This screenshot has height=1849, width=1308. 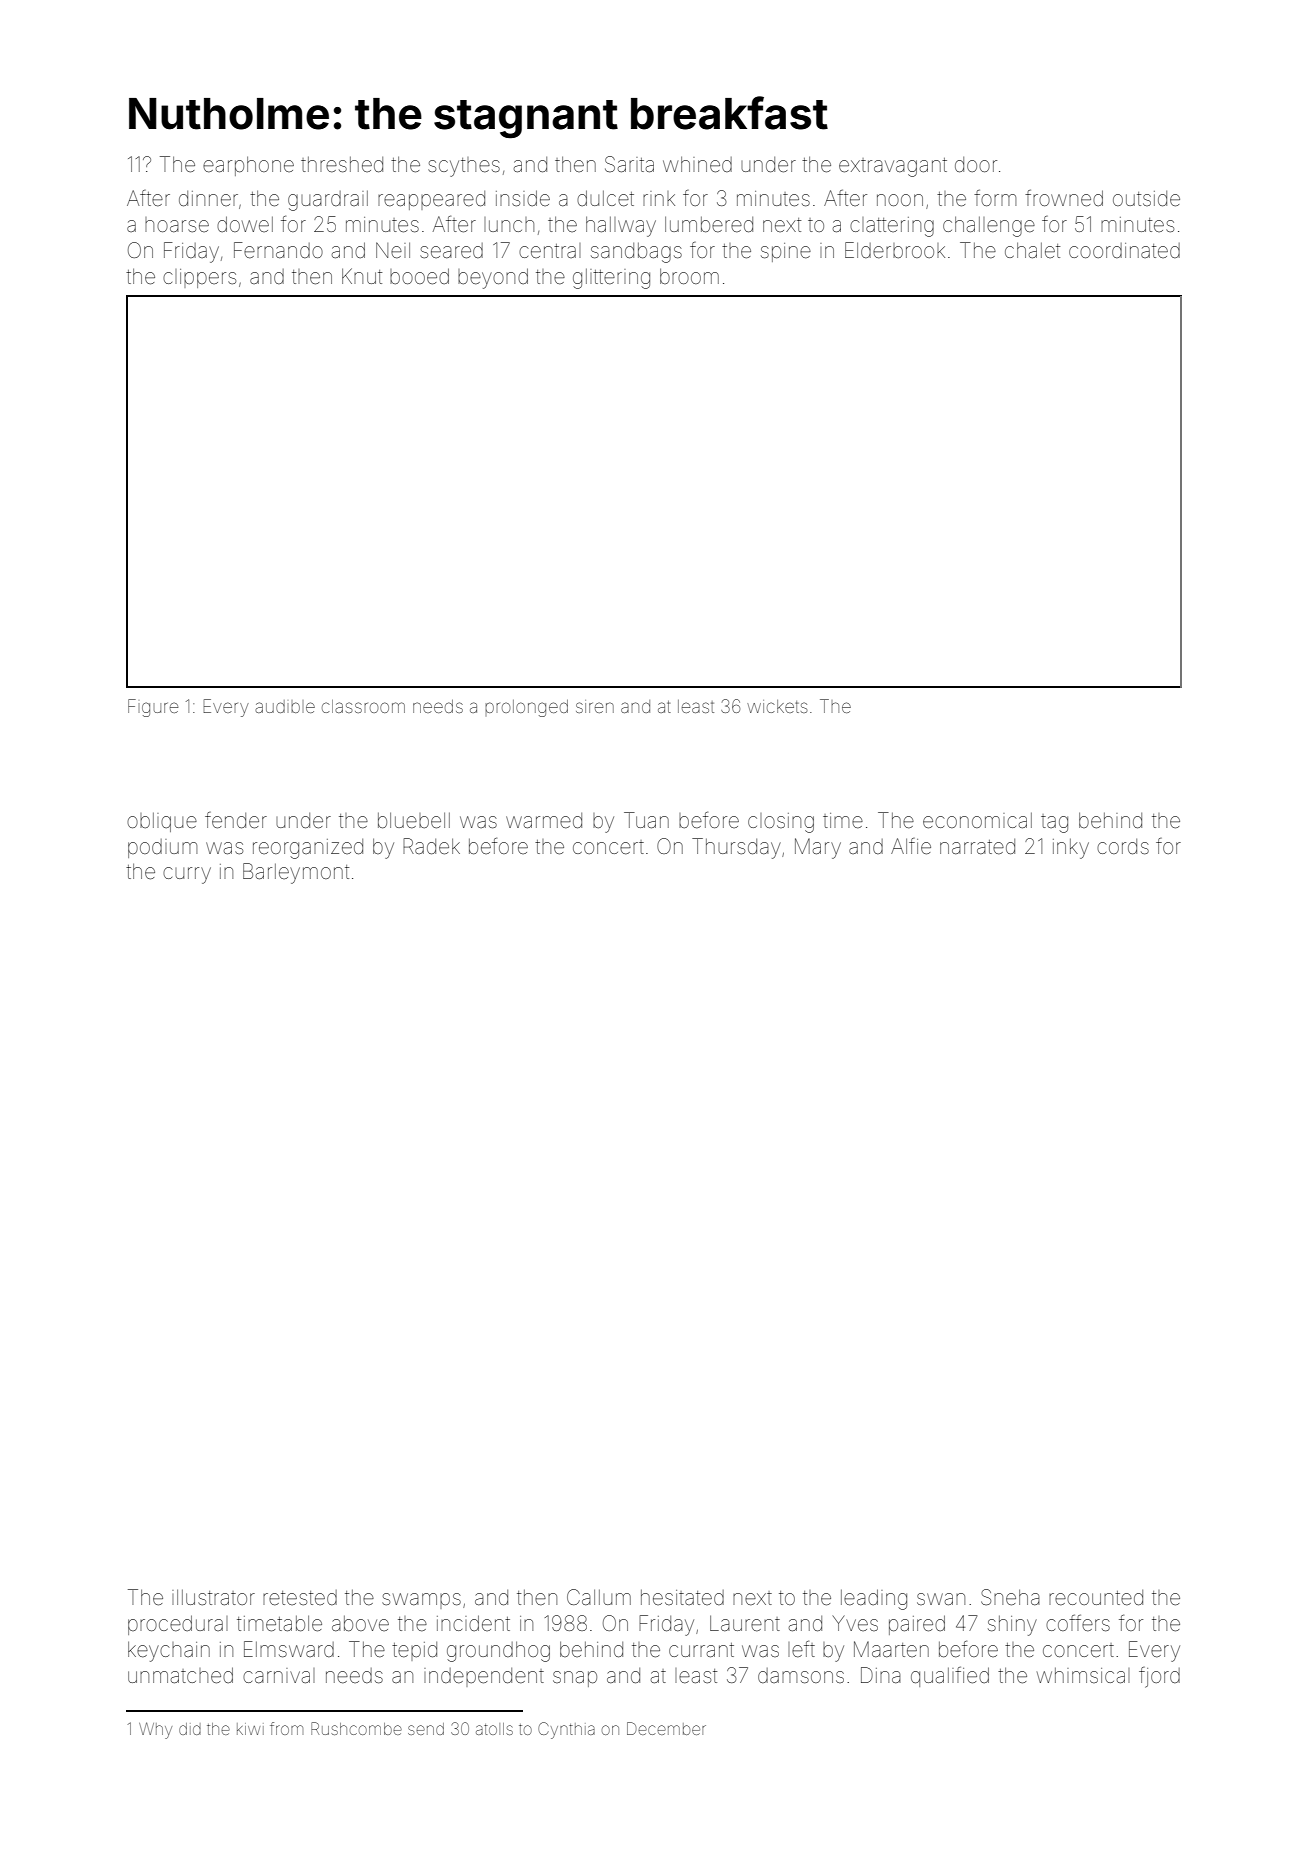 What do you see at coordinates (421, 1601) in the screenshot?
I see `swamps` at bounding box center [421, 1601].
